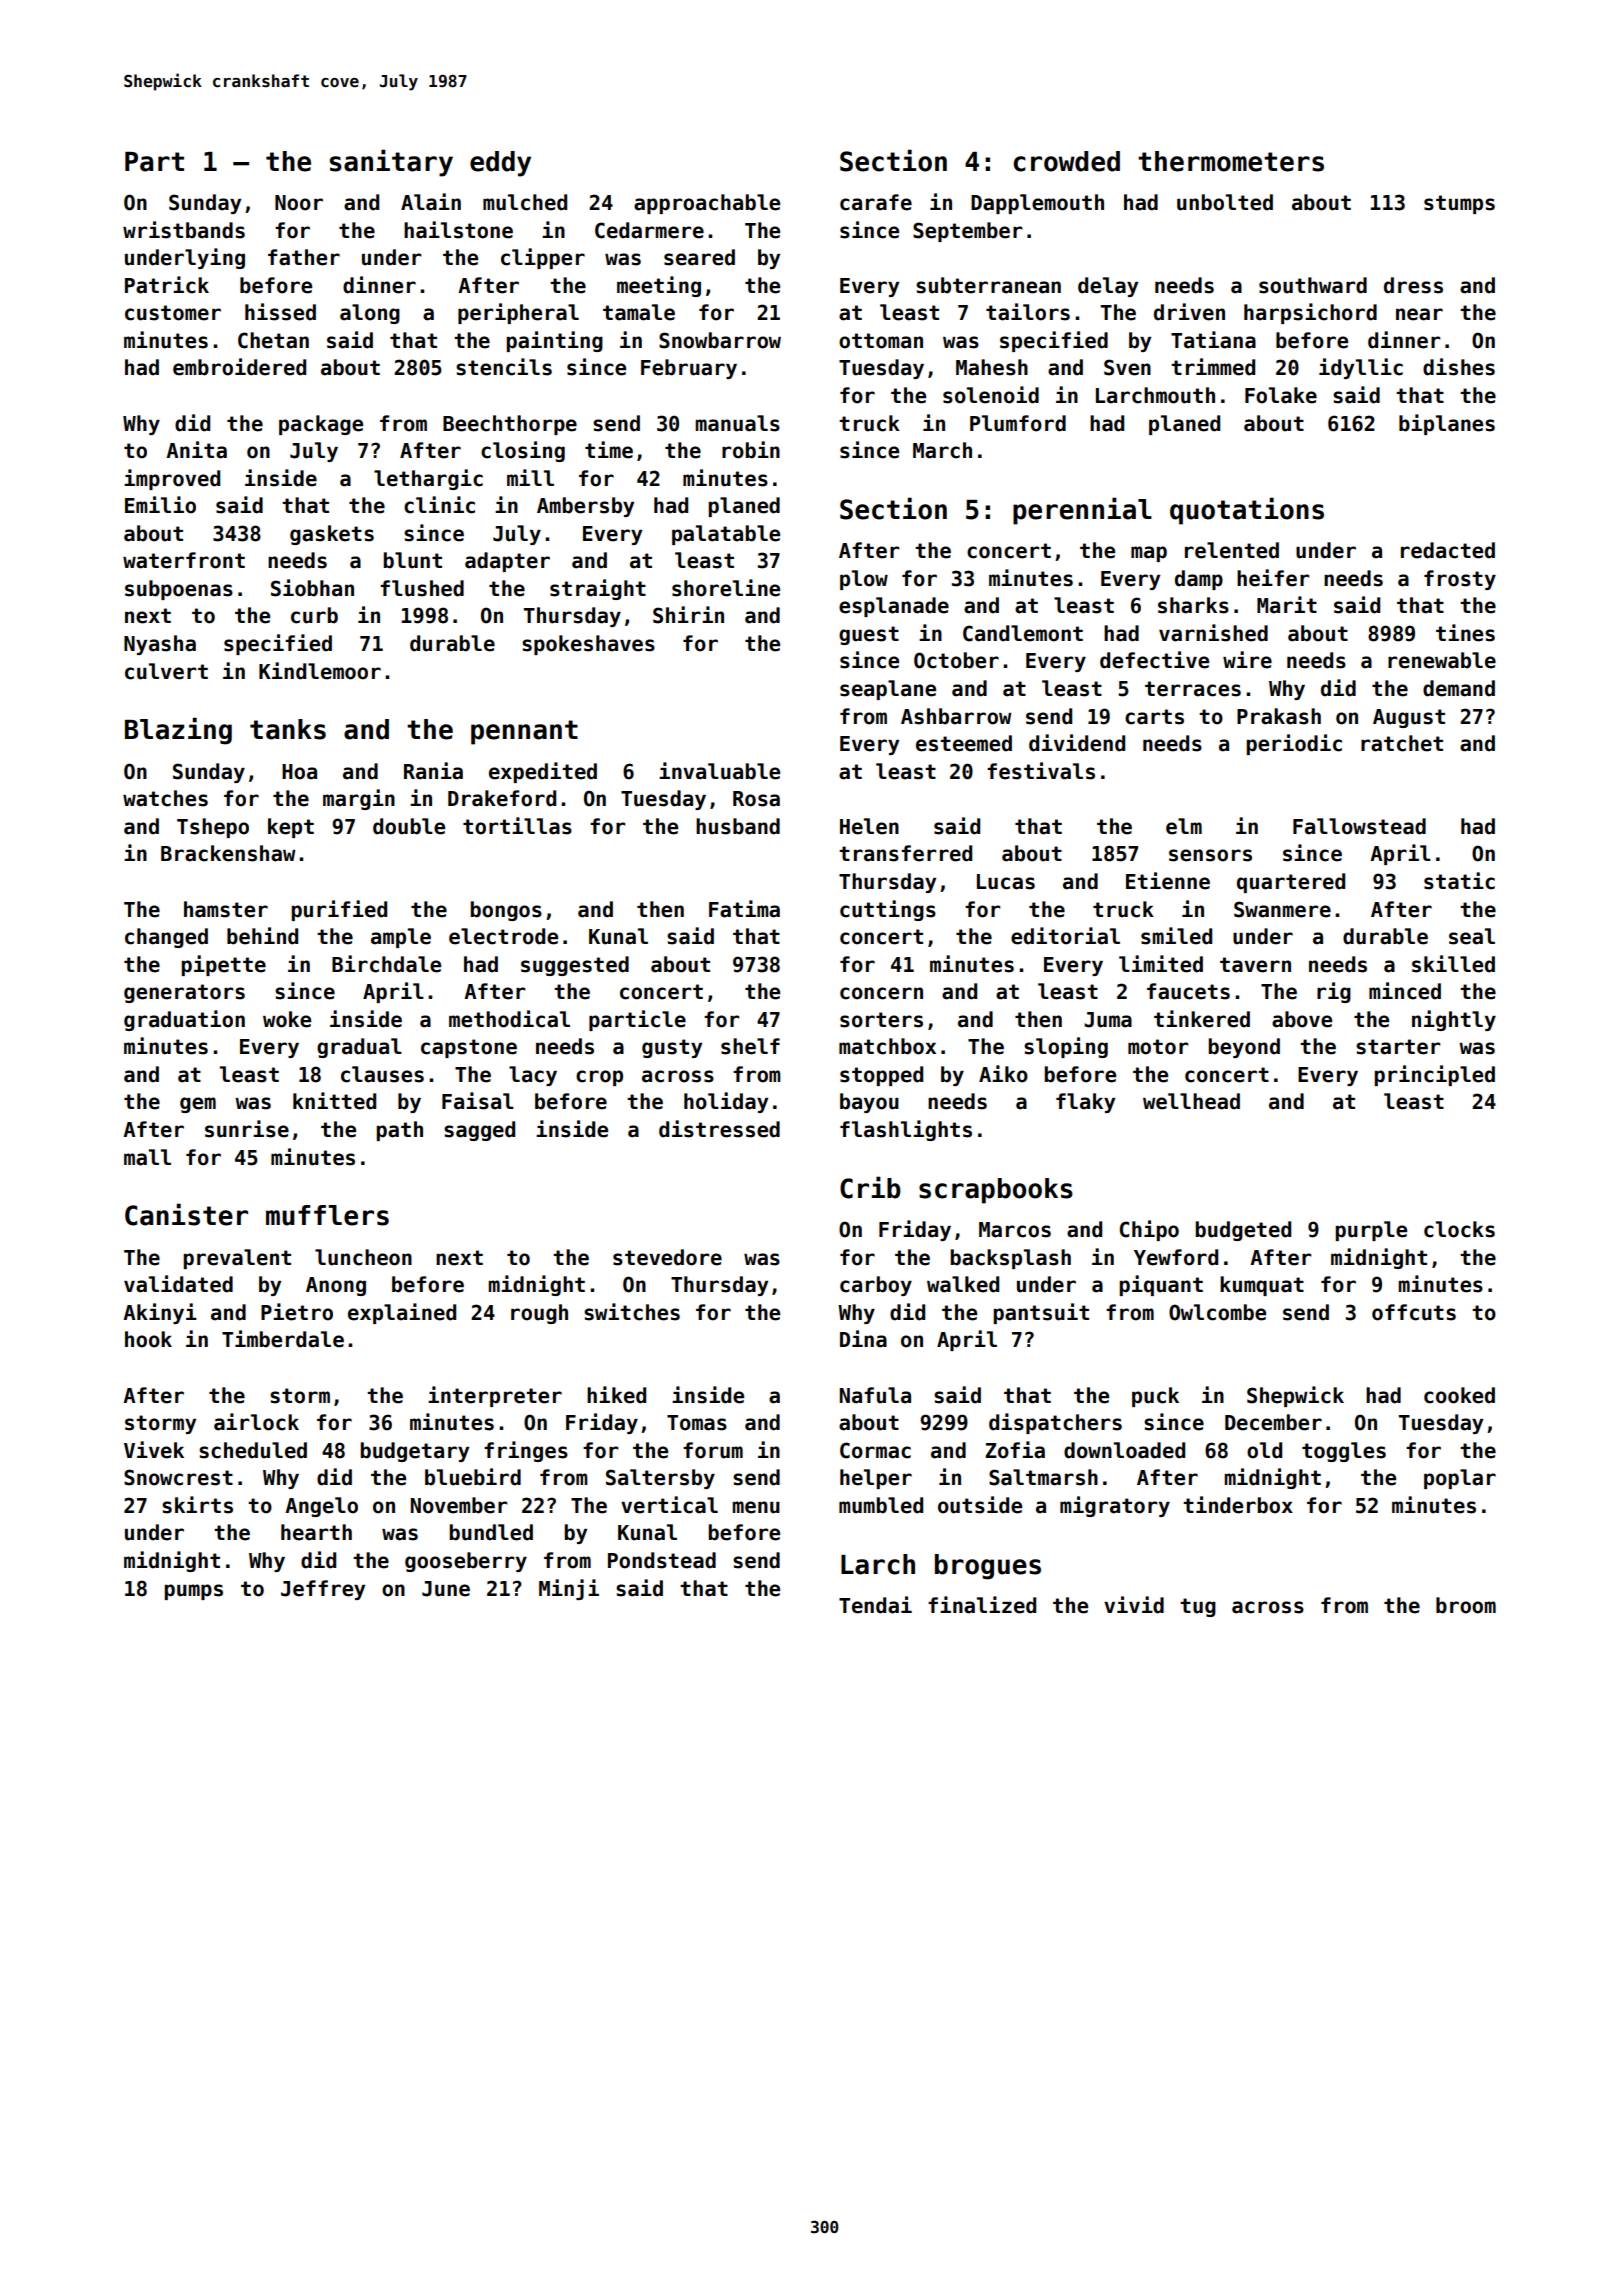 This screenshot has width=1620, height=2292. What do you see at coordinates (1161, 964) in the screenshot?
I see `limited` at bounding box center [1161, 964].
